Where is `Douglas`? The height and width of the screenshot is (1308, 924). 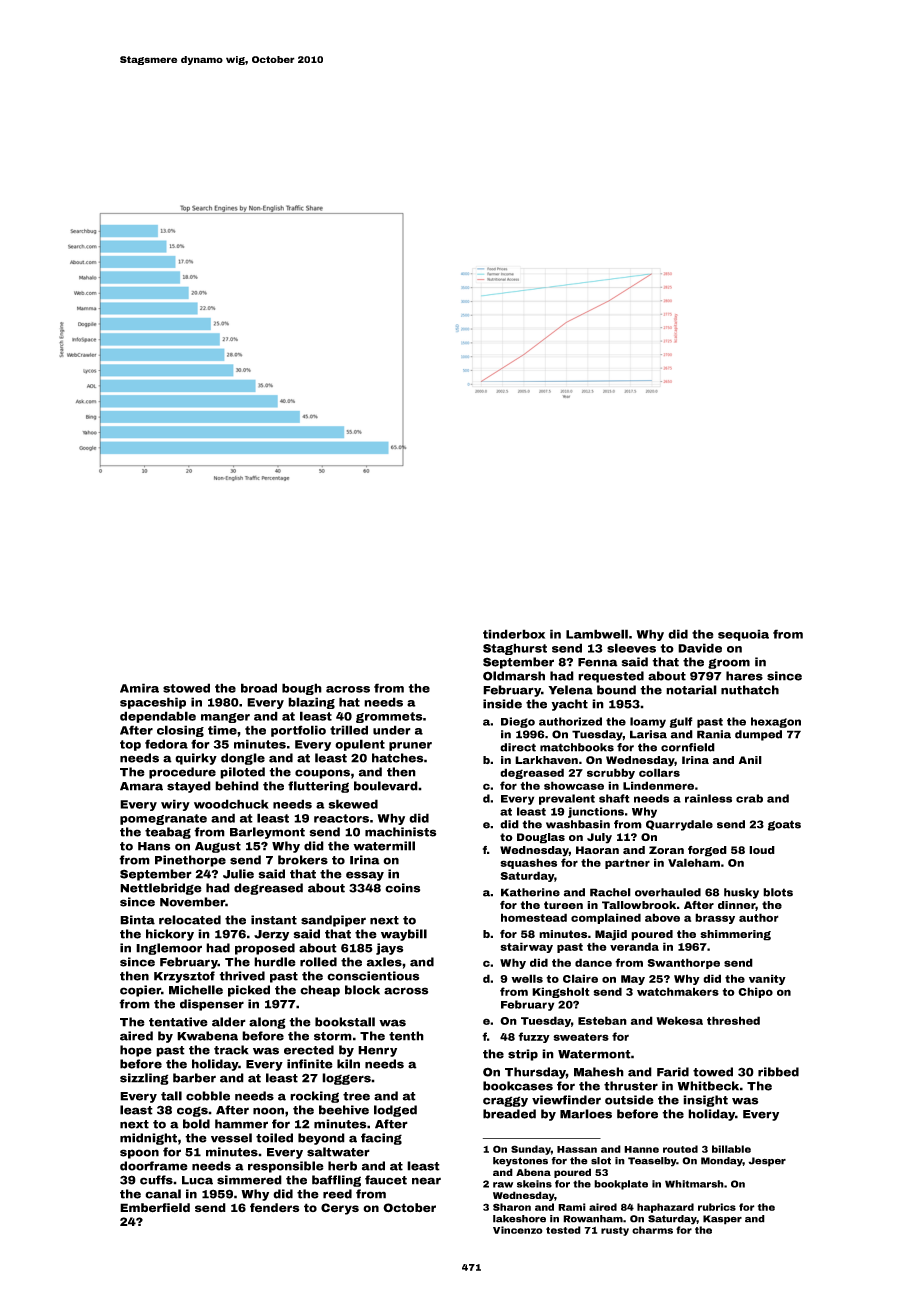 Douglas is located at coordinates (541, 838).
